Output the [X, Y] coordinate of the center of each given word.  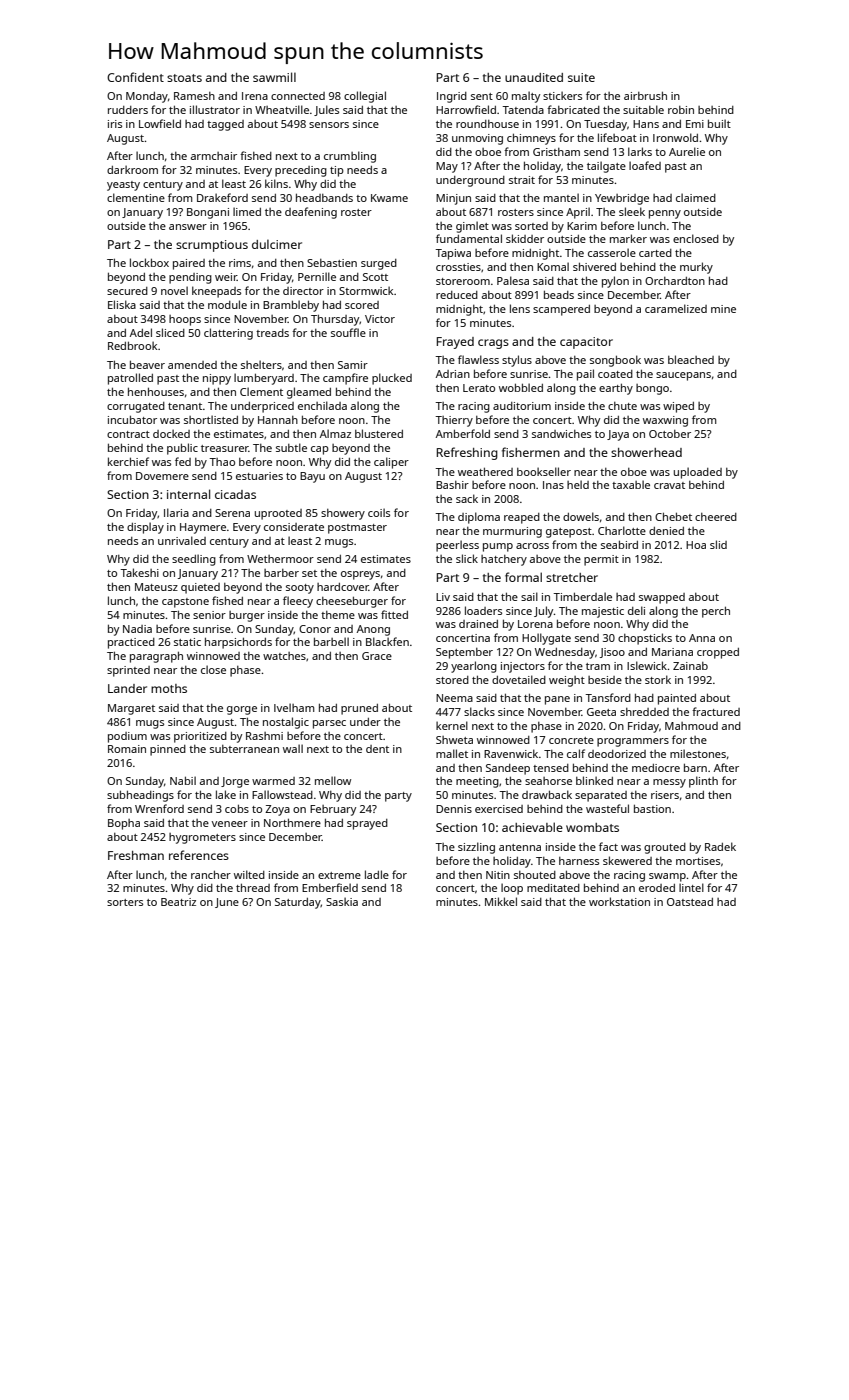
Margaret [131, 709]
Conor [315, 629]
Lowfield [160, 123]
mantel [561, 197]
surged [379, 264]
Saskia [342, 901]
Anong [373, 630]
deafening [311, 213]
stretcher [572, 577]
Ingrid [452, 97]
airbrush [645, 95]
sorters [125, 902]
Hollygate [546, 639]
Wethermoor [280, 559]
